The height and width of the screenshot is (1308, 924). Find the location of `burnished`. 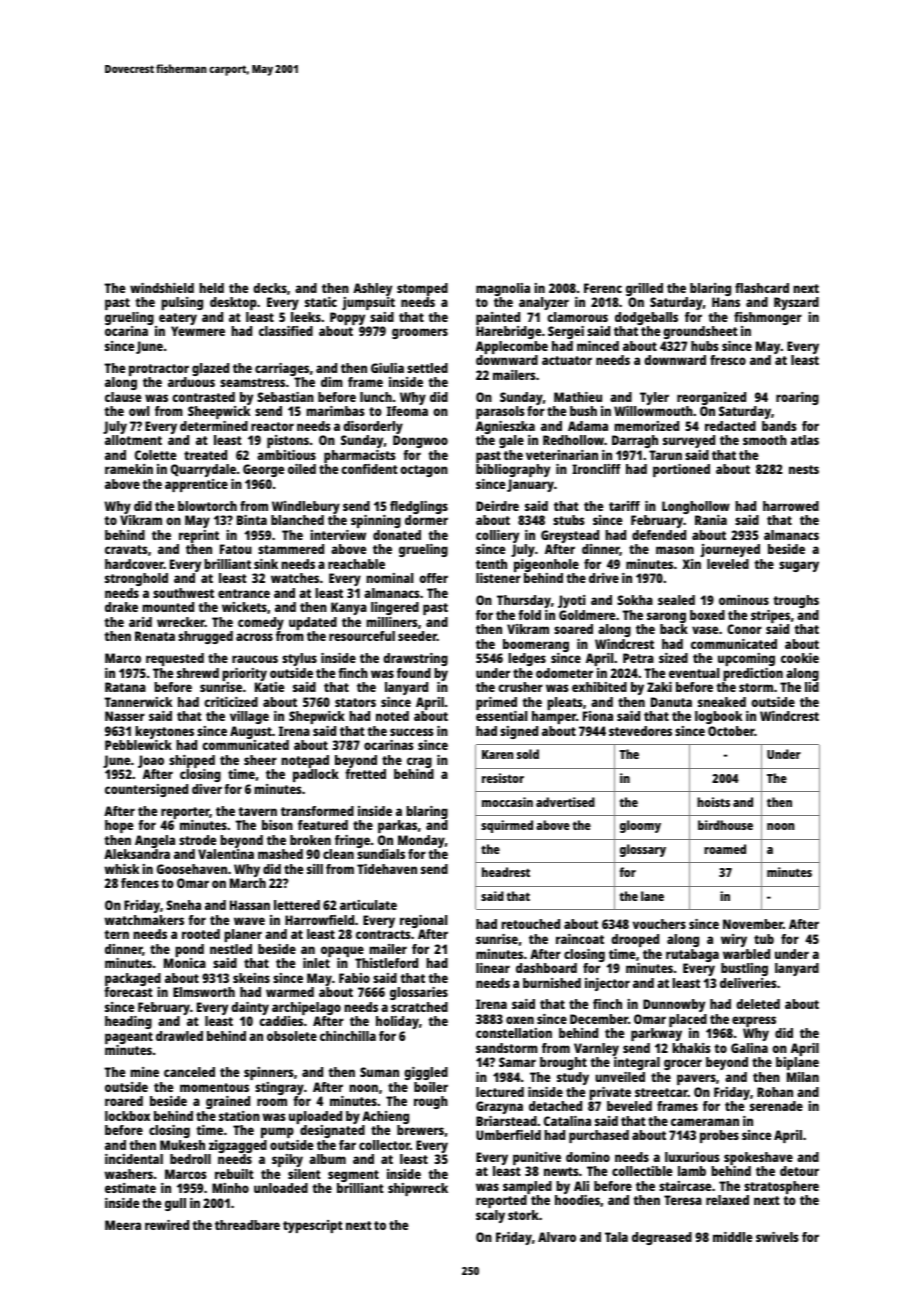

burnished is located at coordinates (552, 983).
